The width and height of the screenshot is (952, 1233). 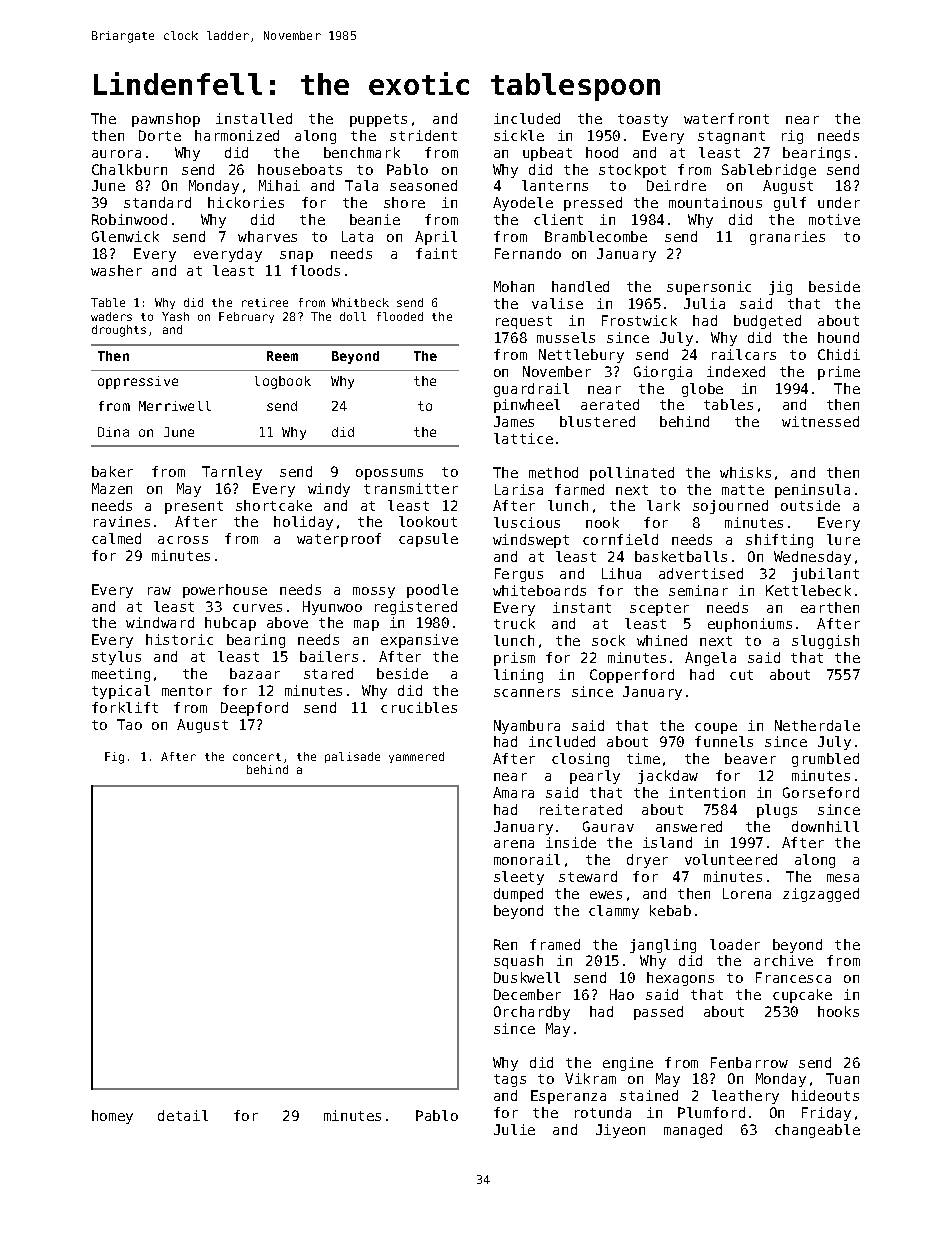 I want to click on prime, so click(x=839, y=373).
